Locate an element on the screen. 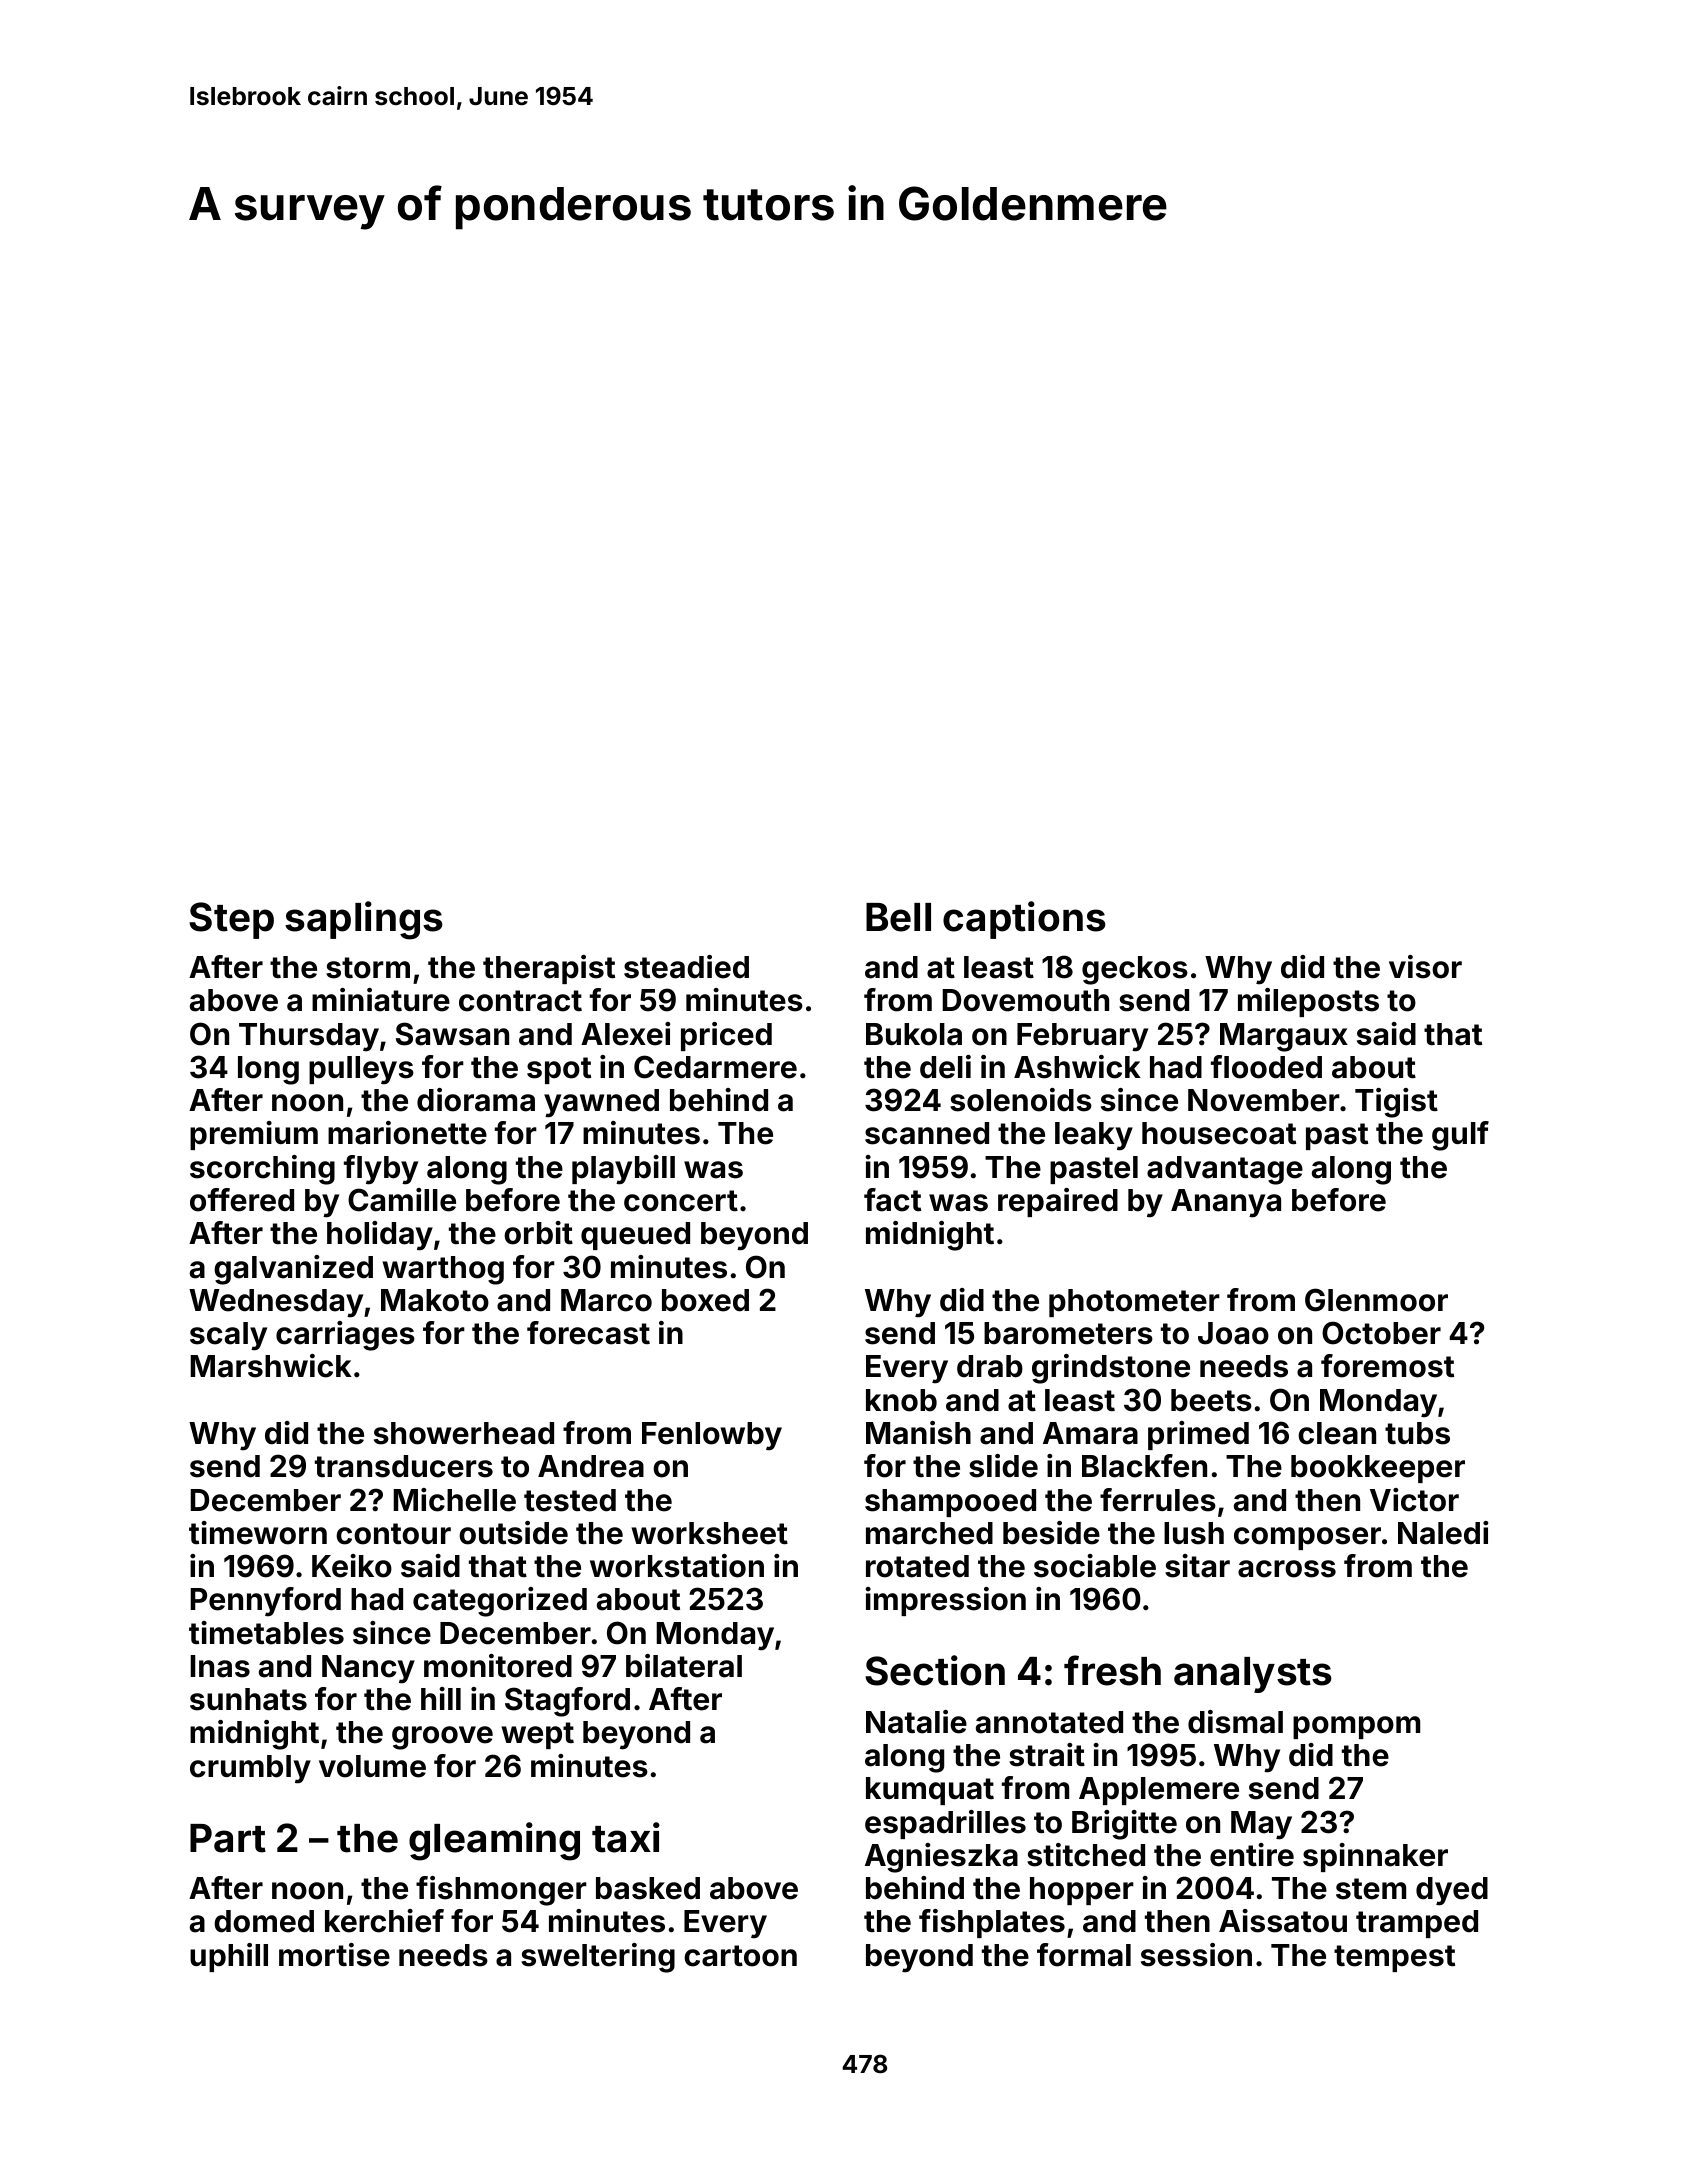  holiday is located at coordinates (380, 1236).
